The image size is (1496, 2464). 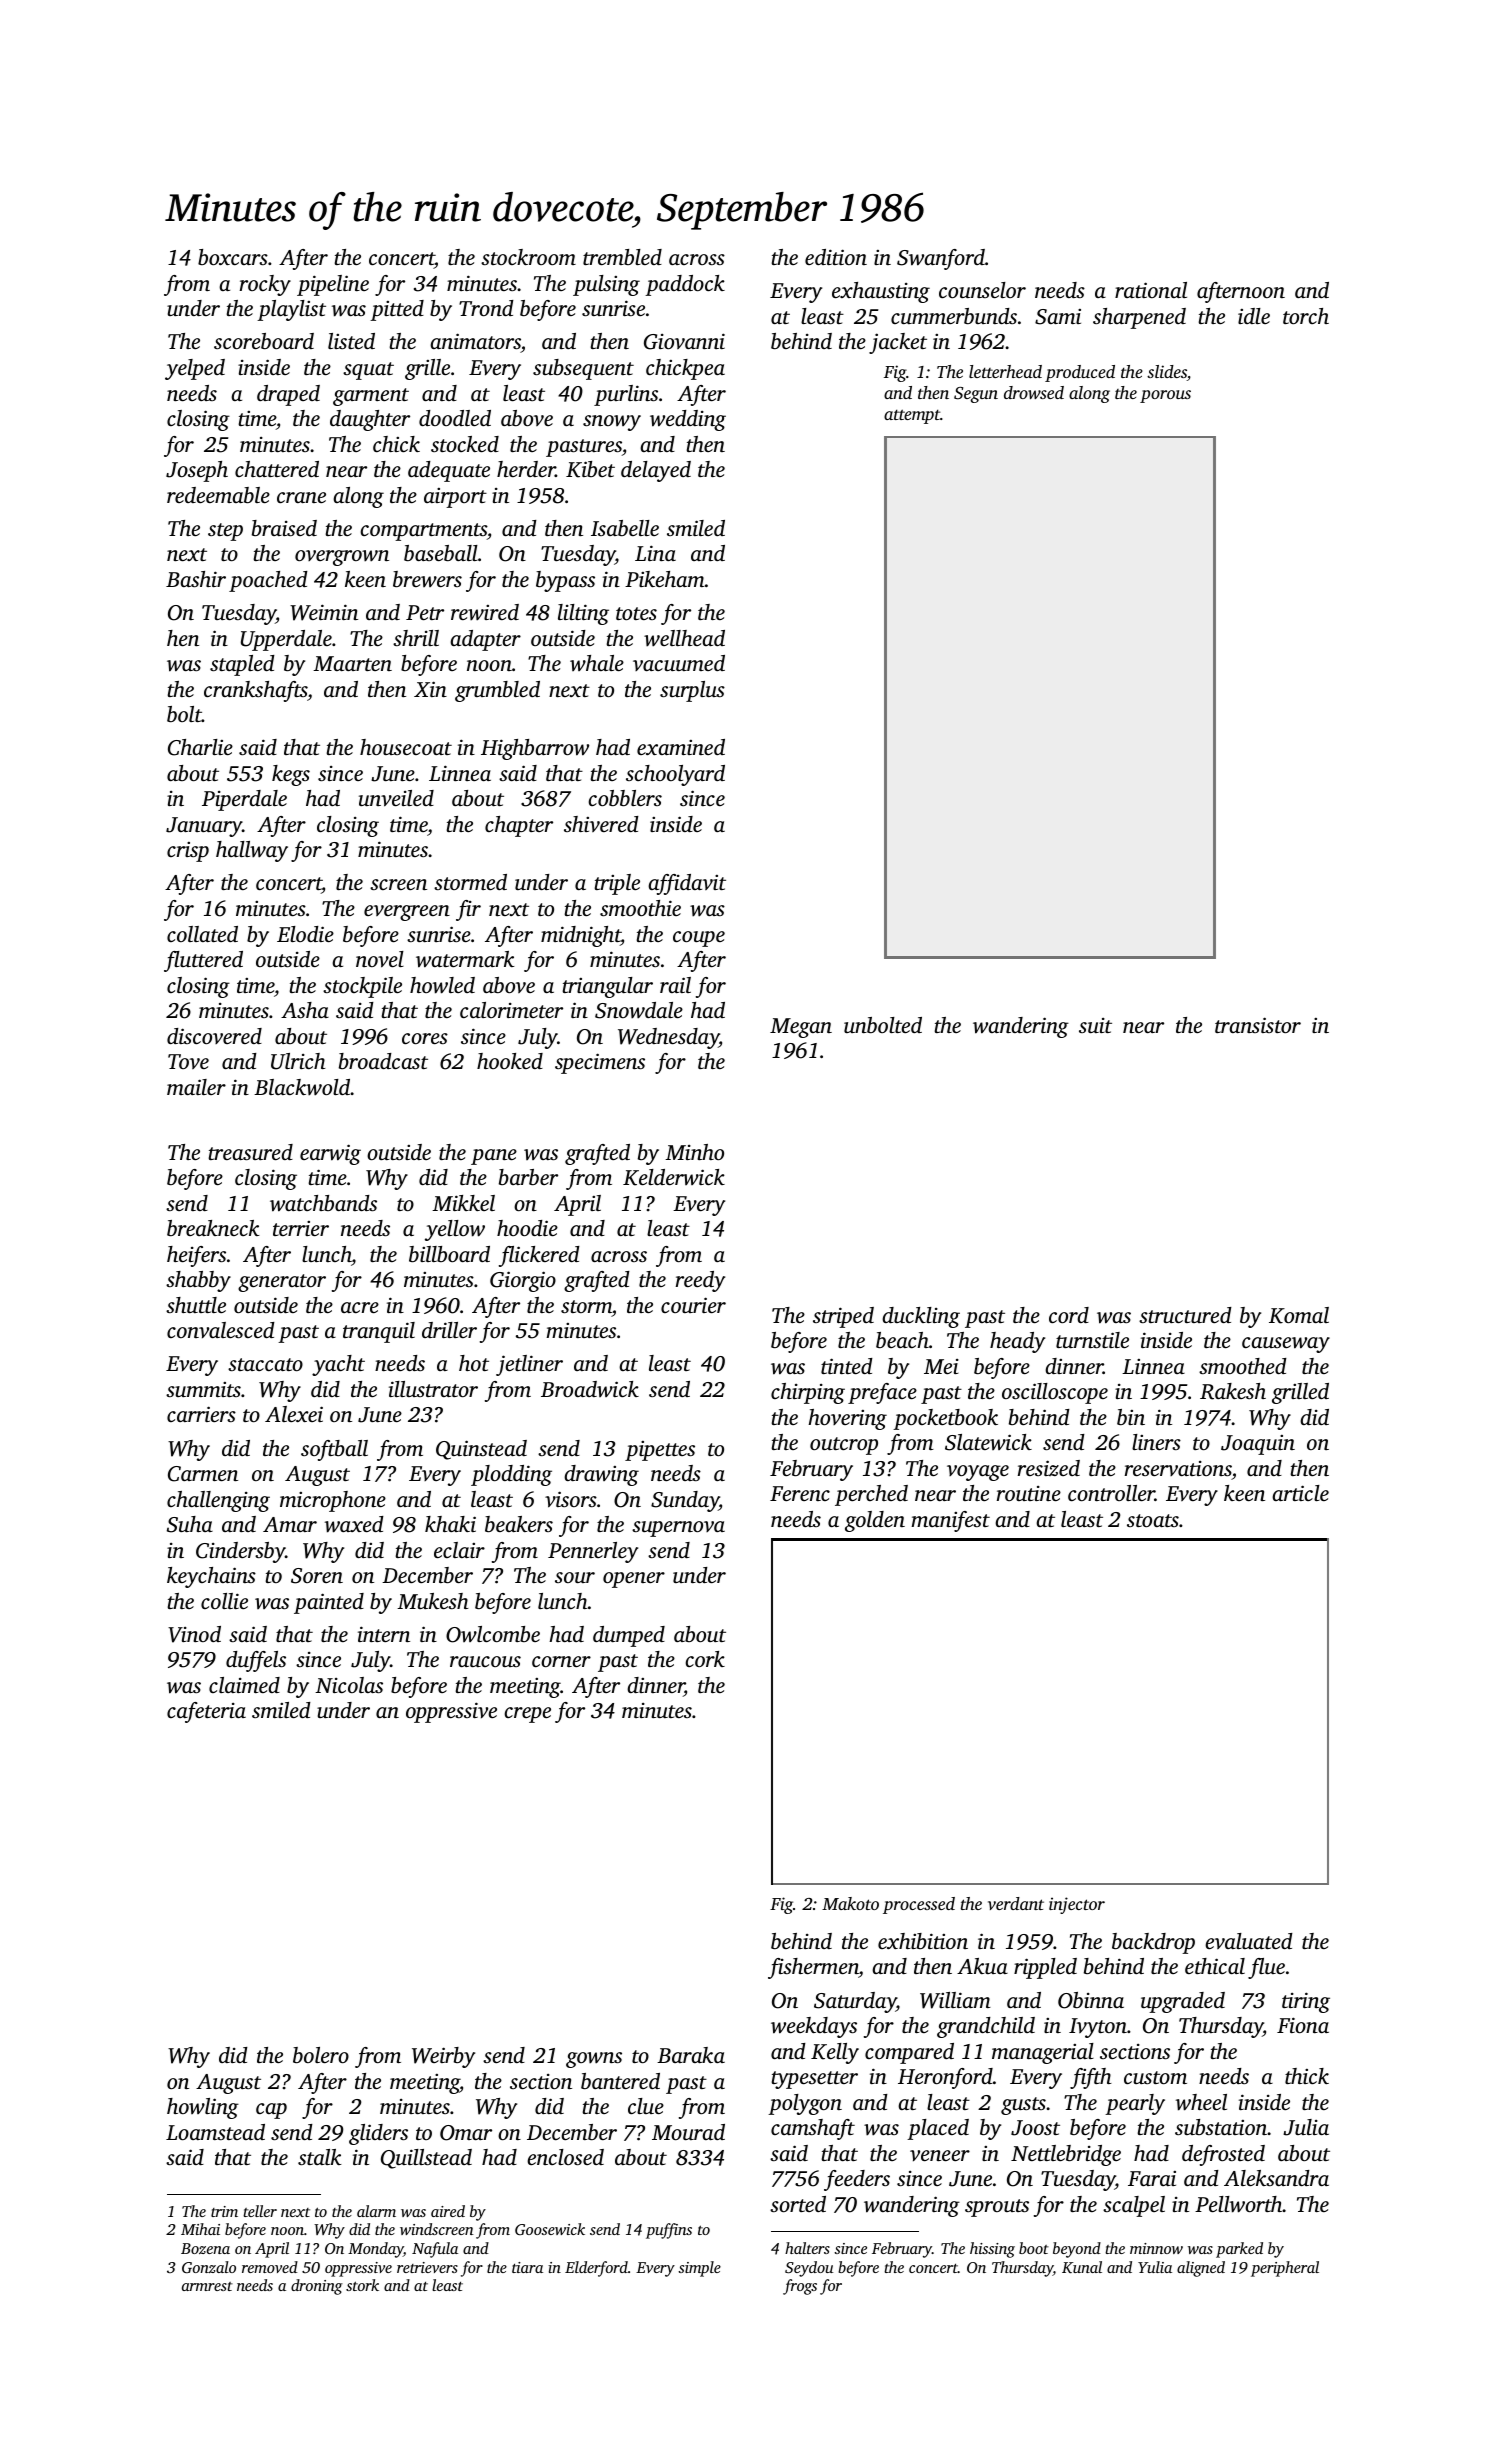 I want to click on Kunal, so click(x=1082, y=2267).
